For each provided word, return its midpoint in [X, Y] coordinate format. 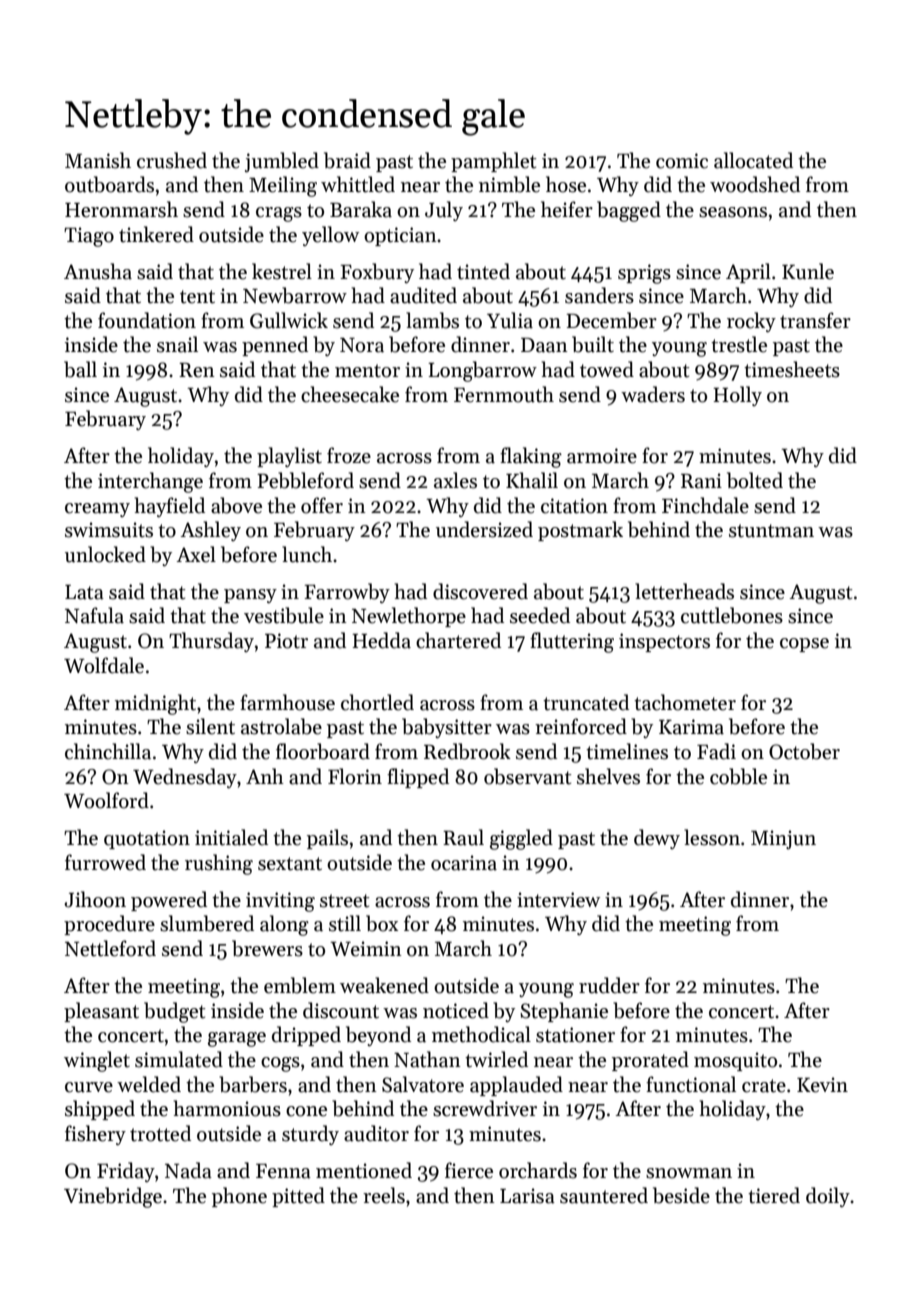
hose [566, 184]
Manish [98, 160]
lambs [432, 320]
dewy [657, 839]
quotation [147, 839]
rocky [751, 322]
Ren [197, 370]
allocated [753, 160]
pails [327, 839]
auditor [376, 1133]
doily [828, 1197]
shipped [100, 1110]
